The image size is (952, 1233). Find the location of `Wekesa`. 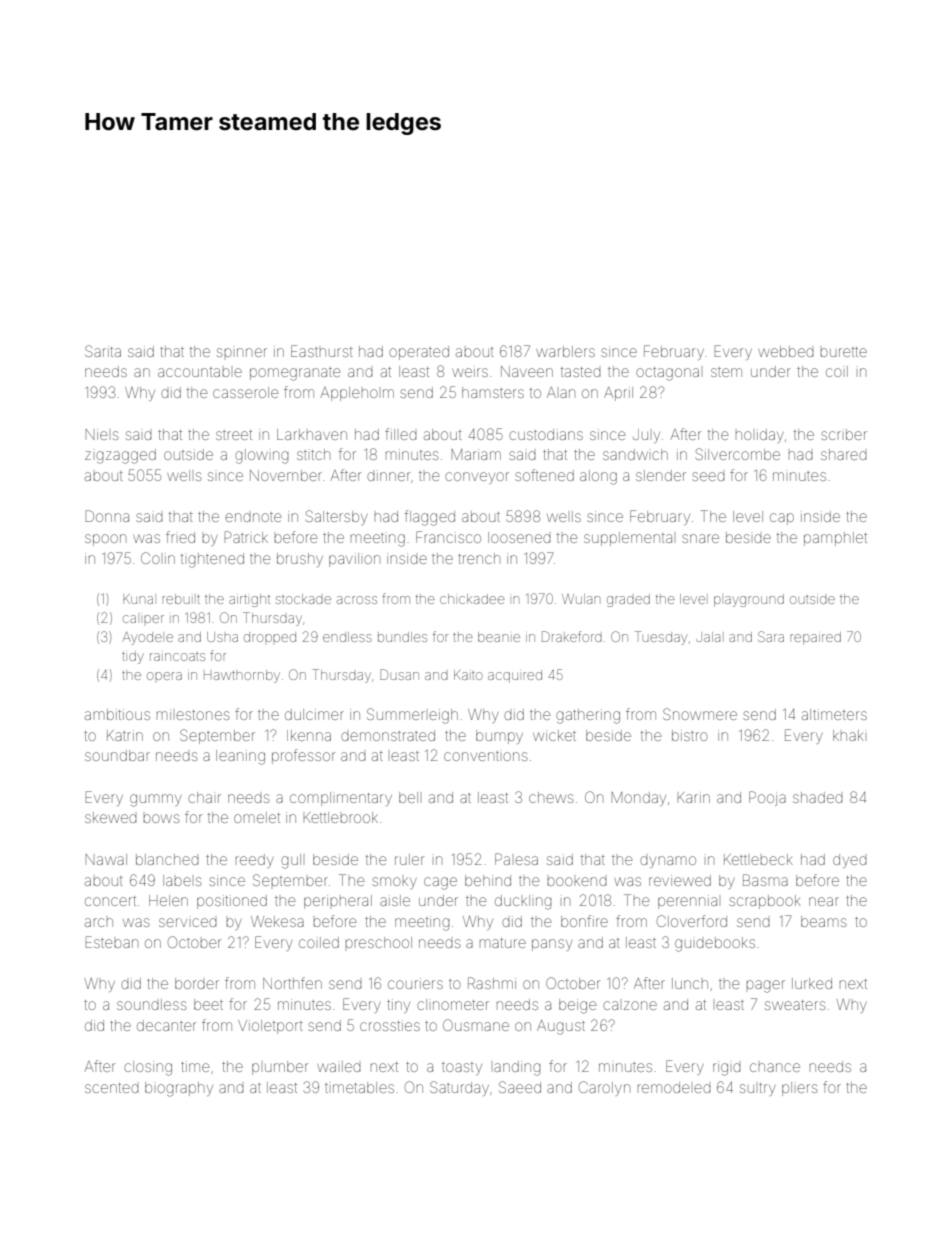

Wekesa is located at coordinates (277, 921).
